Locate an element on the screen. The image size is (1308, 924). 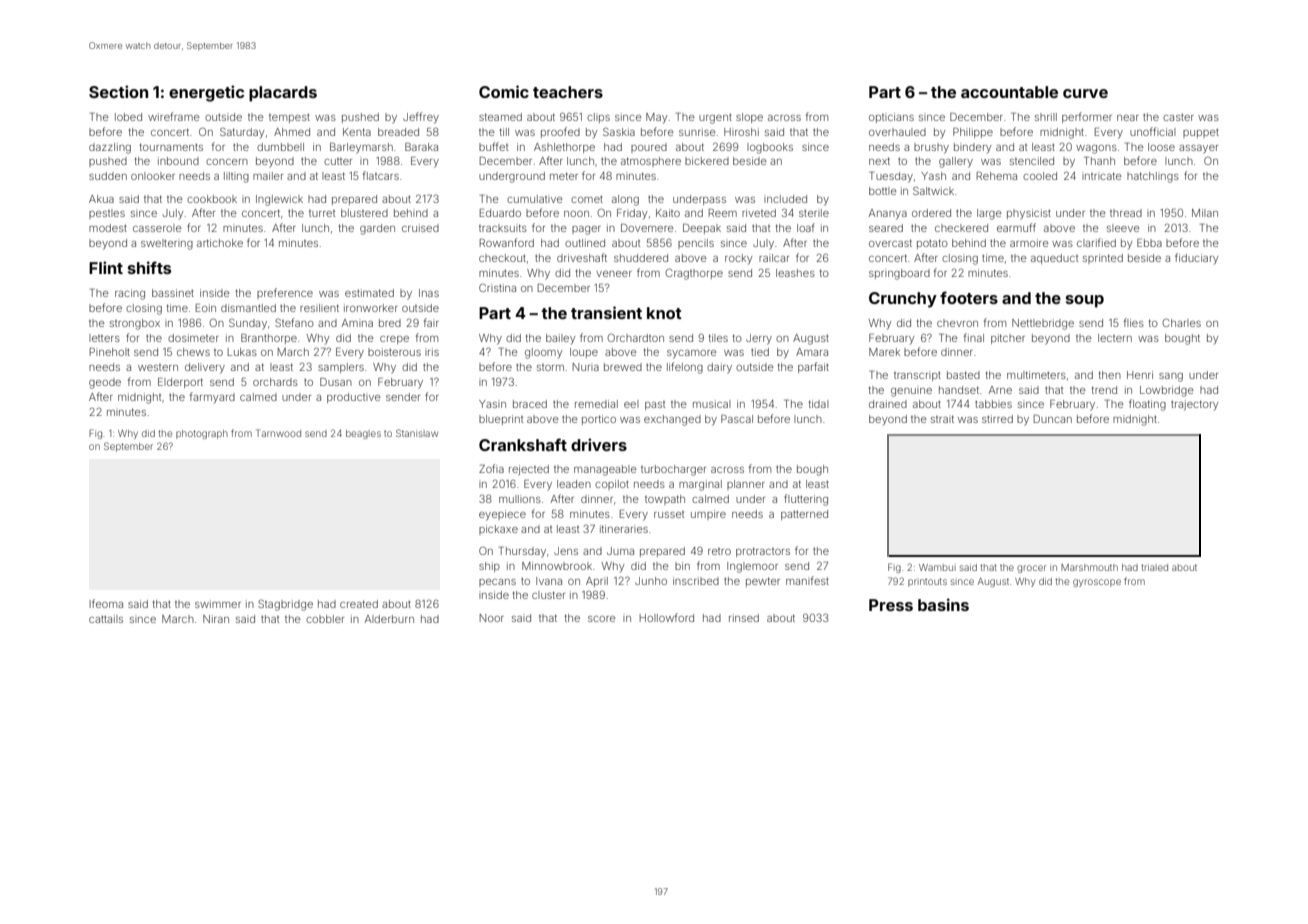
tournaments is located at coordinates (171, 147).
